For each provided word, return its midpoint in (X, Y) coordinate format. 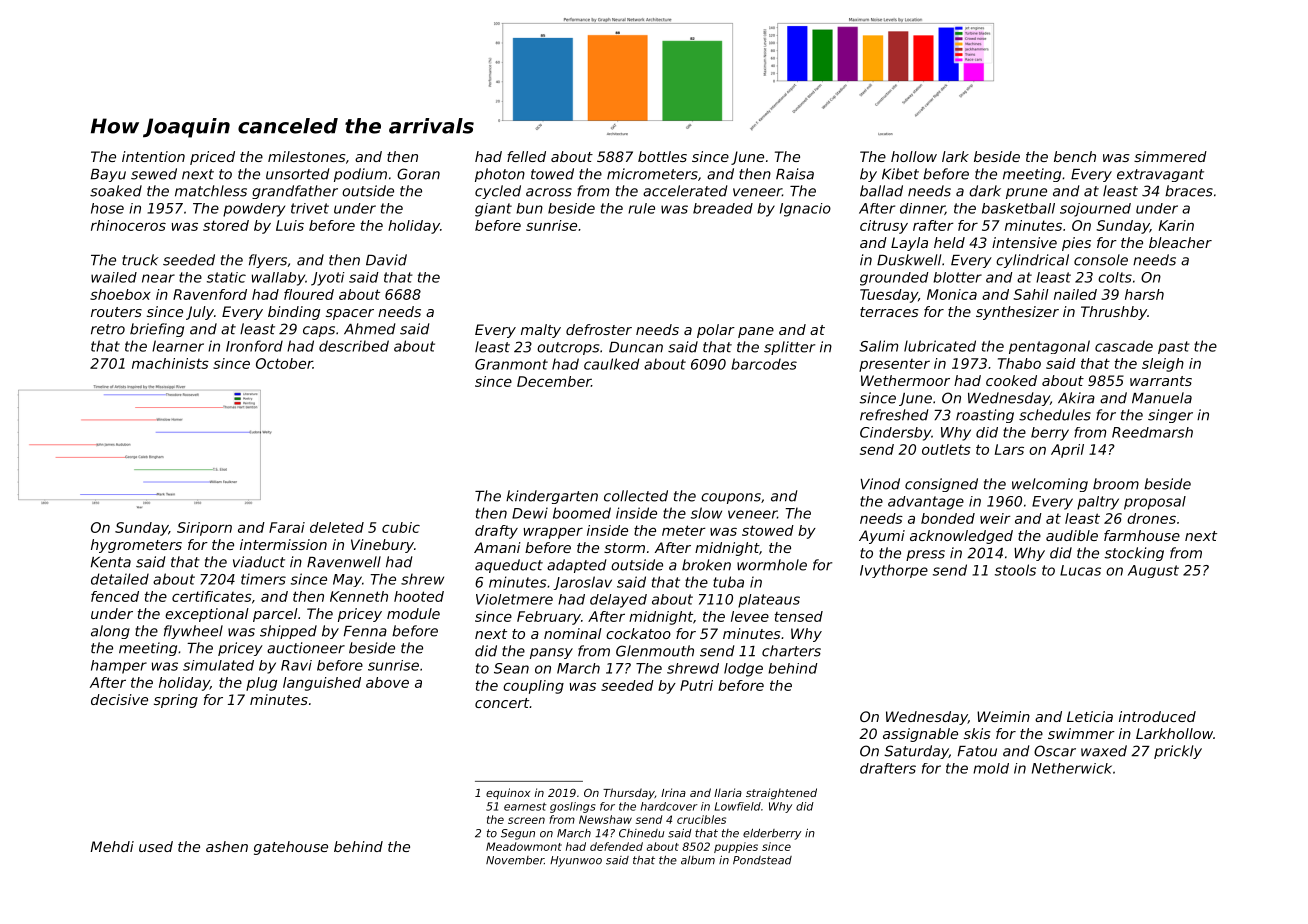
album (698, 860)
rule (641, 208)
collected (636, 496)
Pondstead (762, 860)
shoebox (120, 294)
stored (226, 225)
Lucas (1080, 570)
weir (995, 518)
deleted (337, 527)
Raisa (795, 174)
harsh (1144, 294)
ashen (227, 846)
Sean (511, 668)
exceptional (207, 615)
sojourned (1095, 210)
